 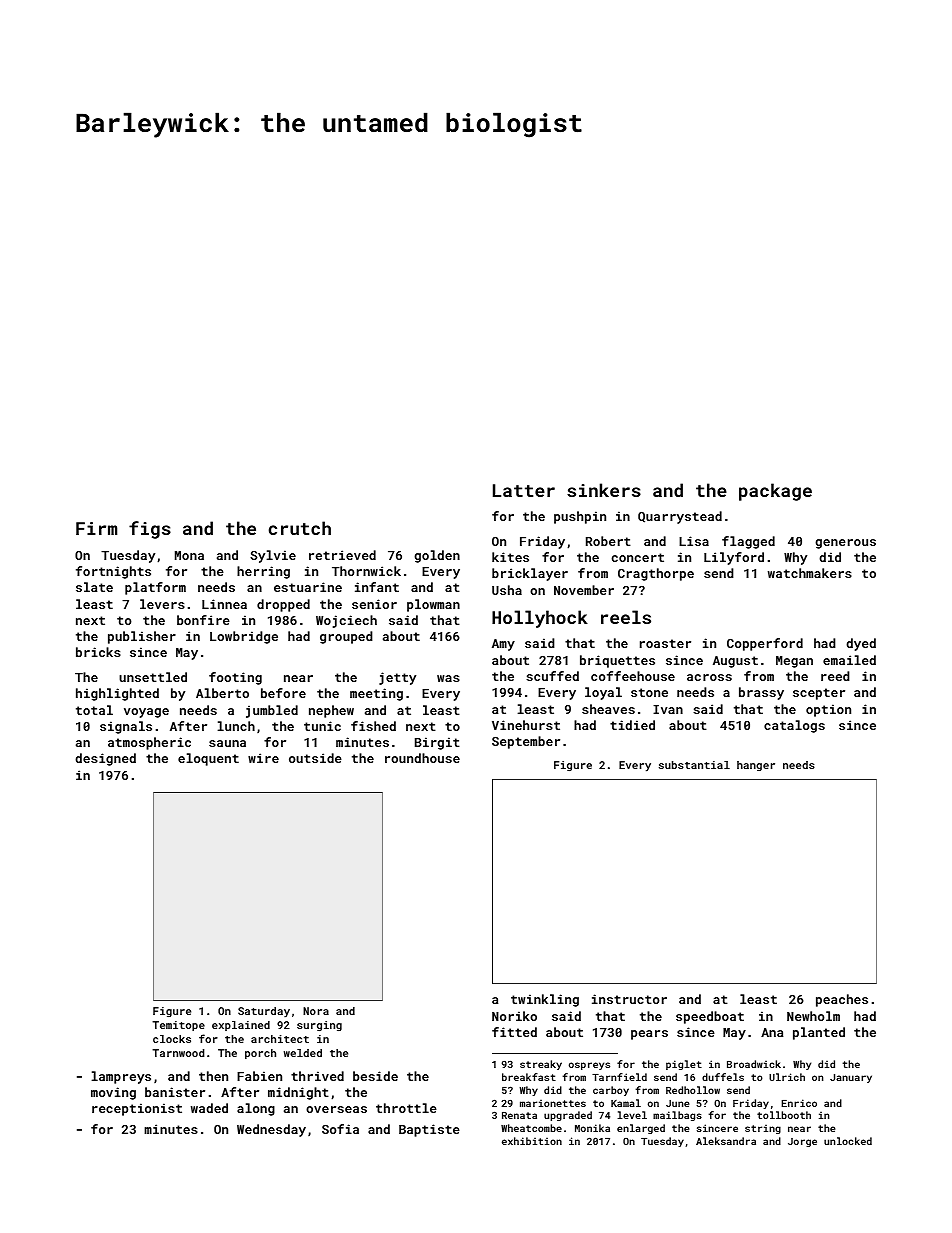 I want to click on roaster, so click(x=665, y=643).
